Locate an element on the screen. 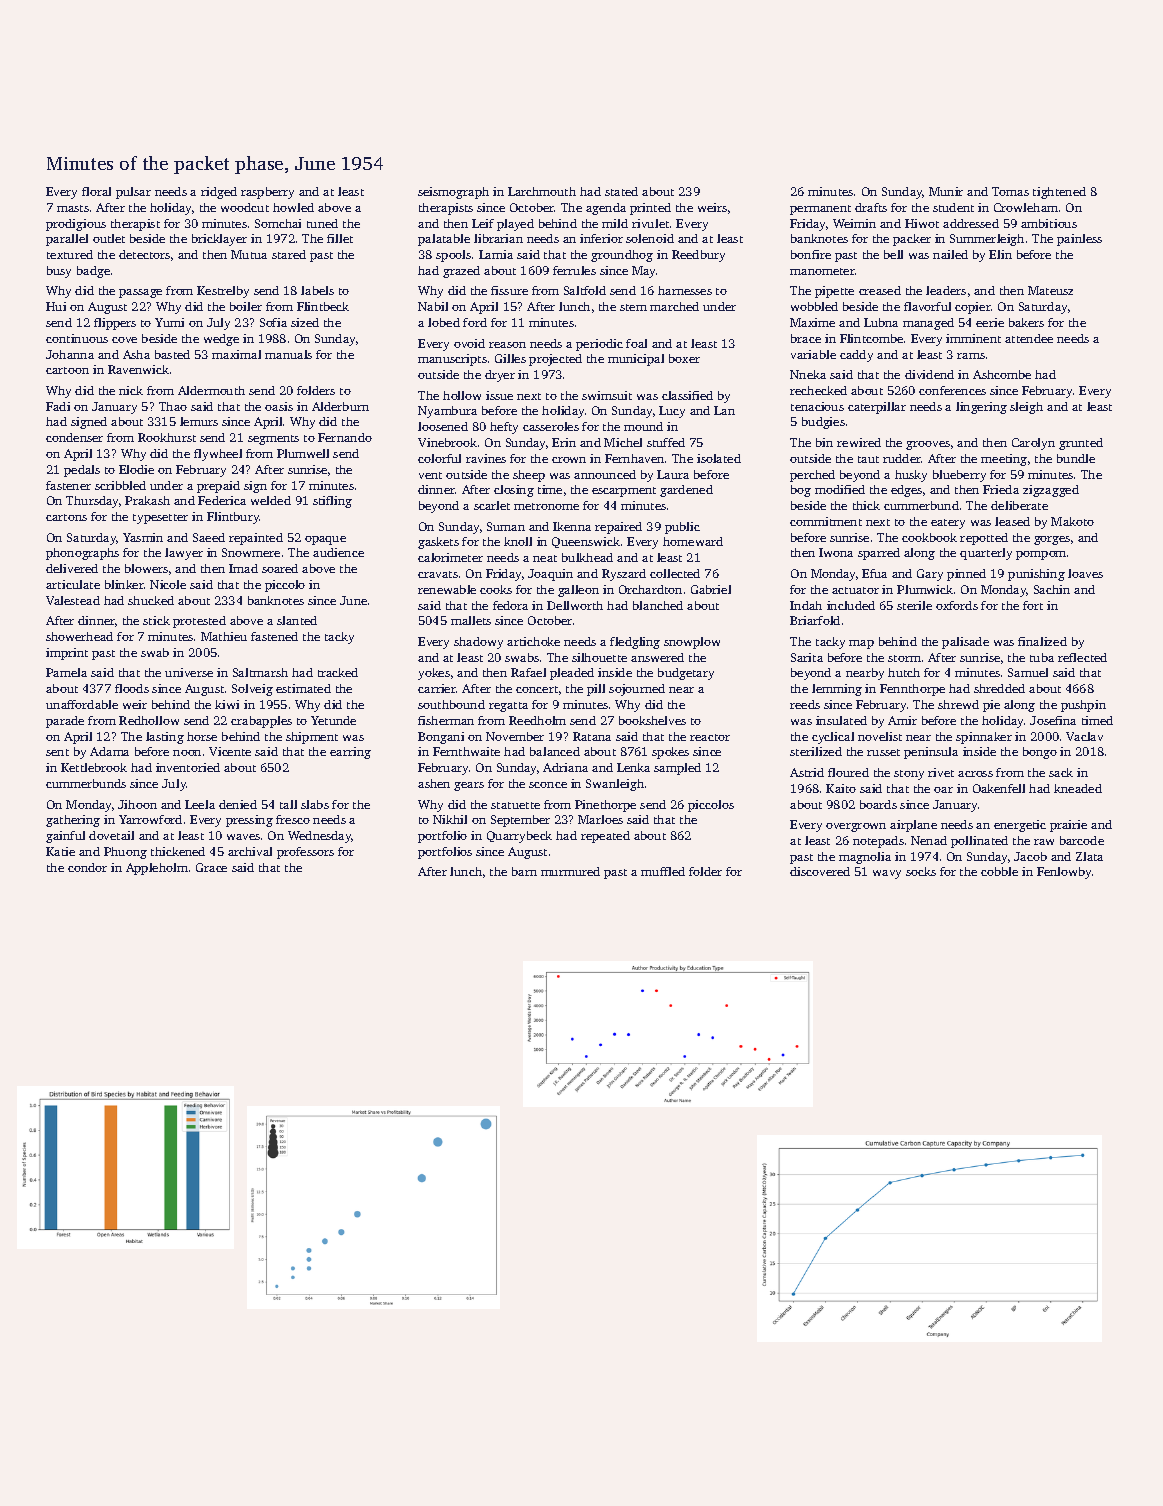  notepads is located at coordinates (878, 842).
